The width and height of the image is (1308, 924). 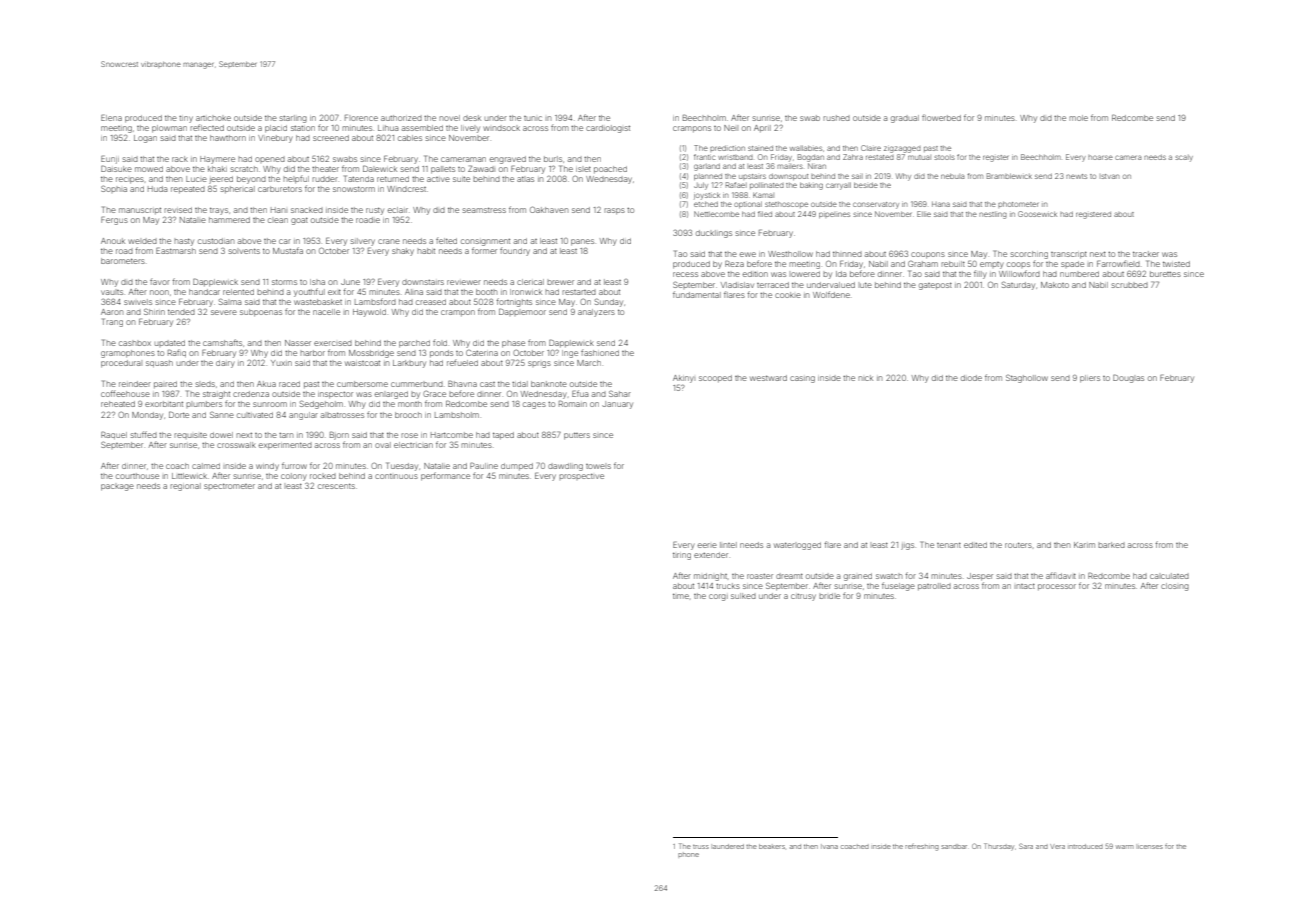 I want to click on artichoke, so click(x=213, y=118).
